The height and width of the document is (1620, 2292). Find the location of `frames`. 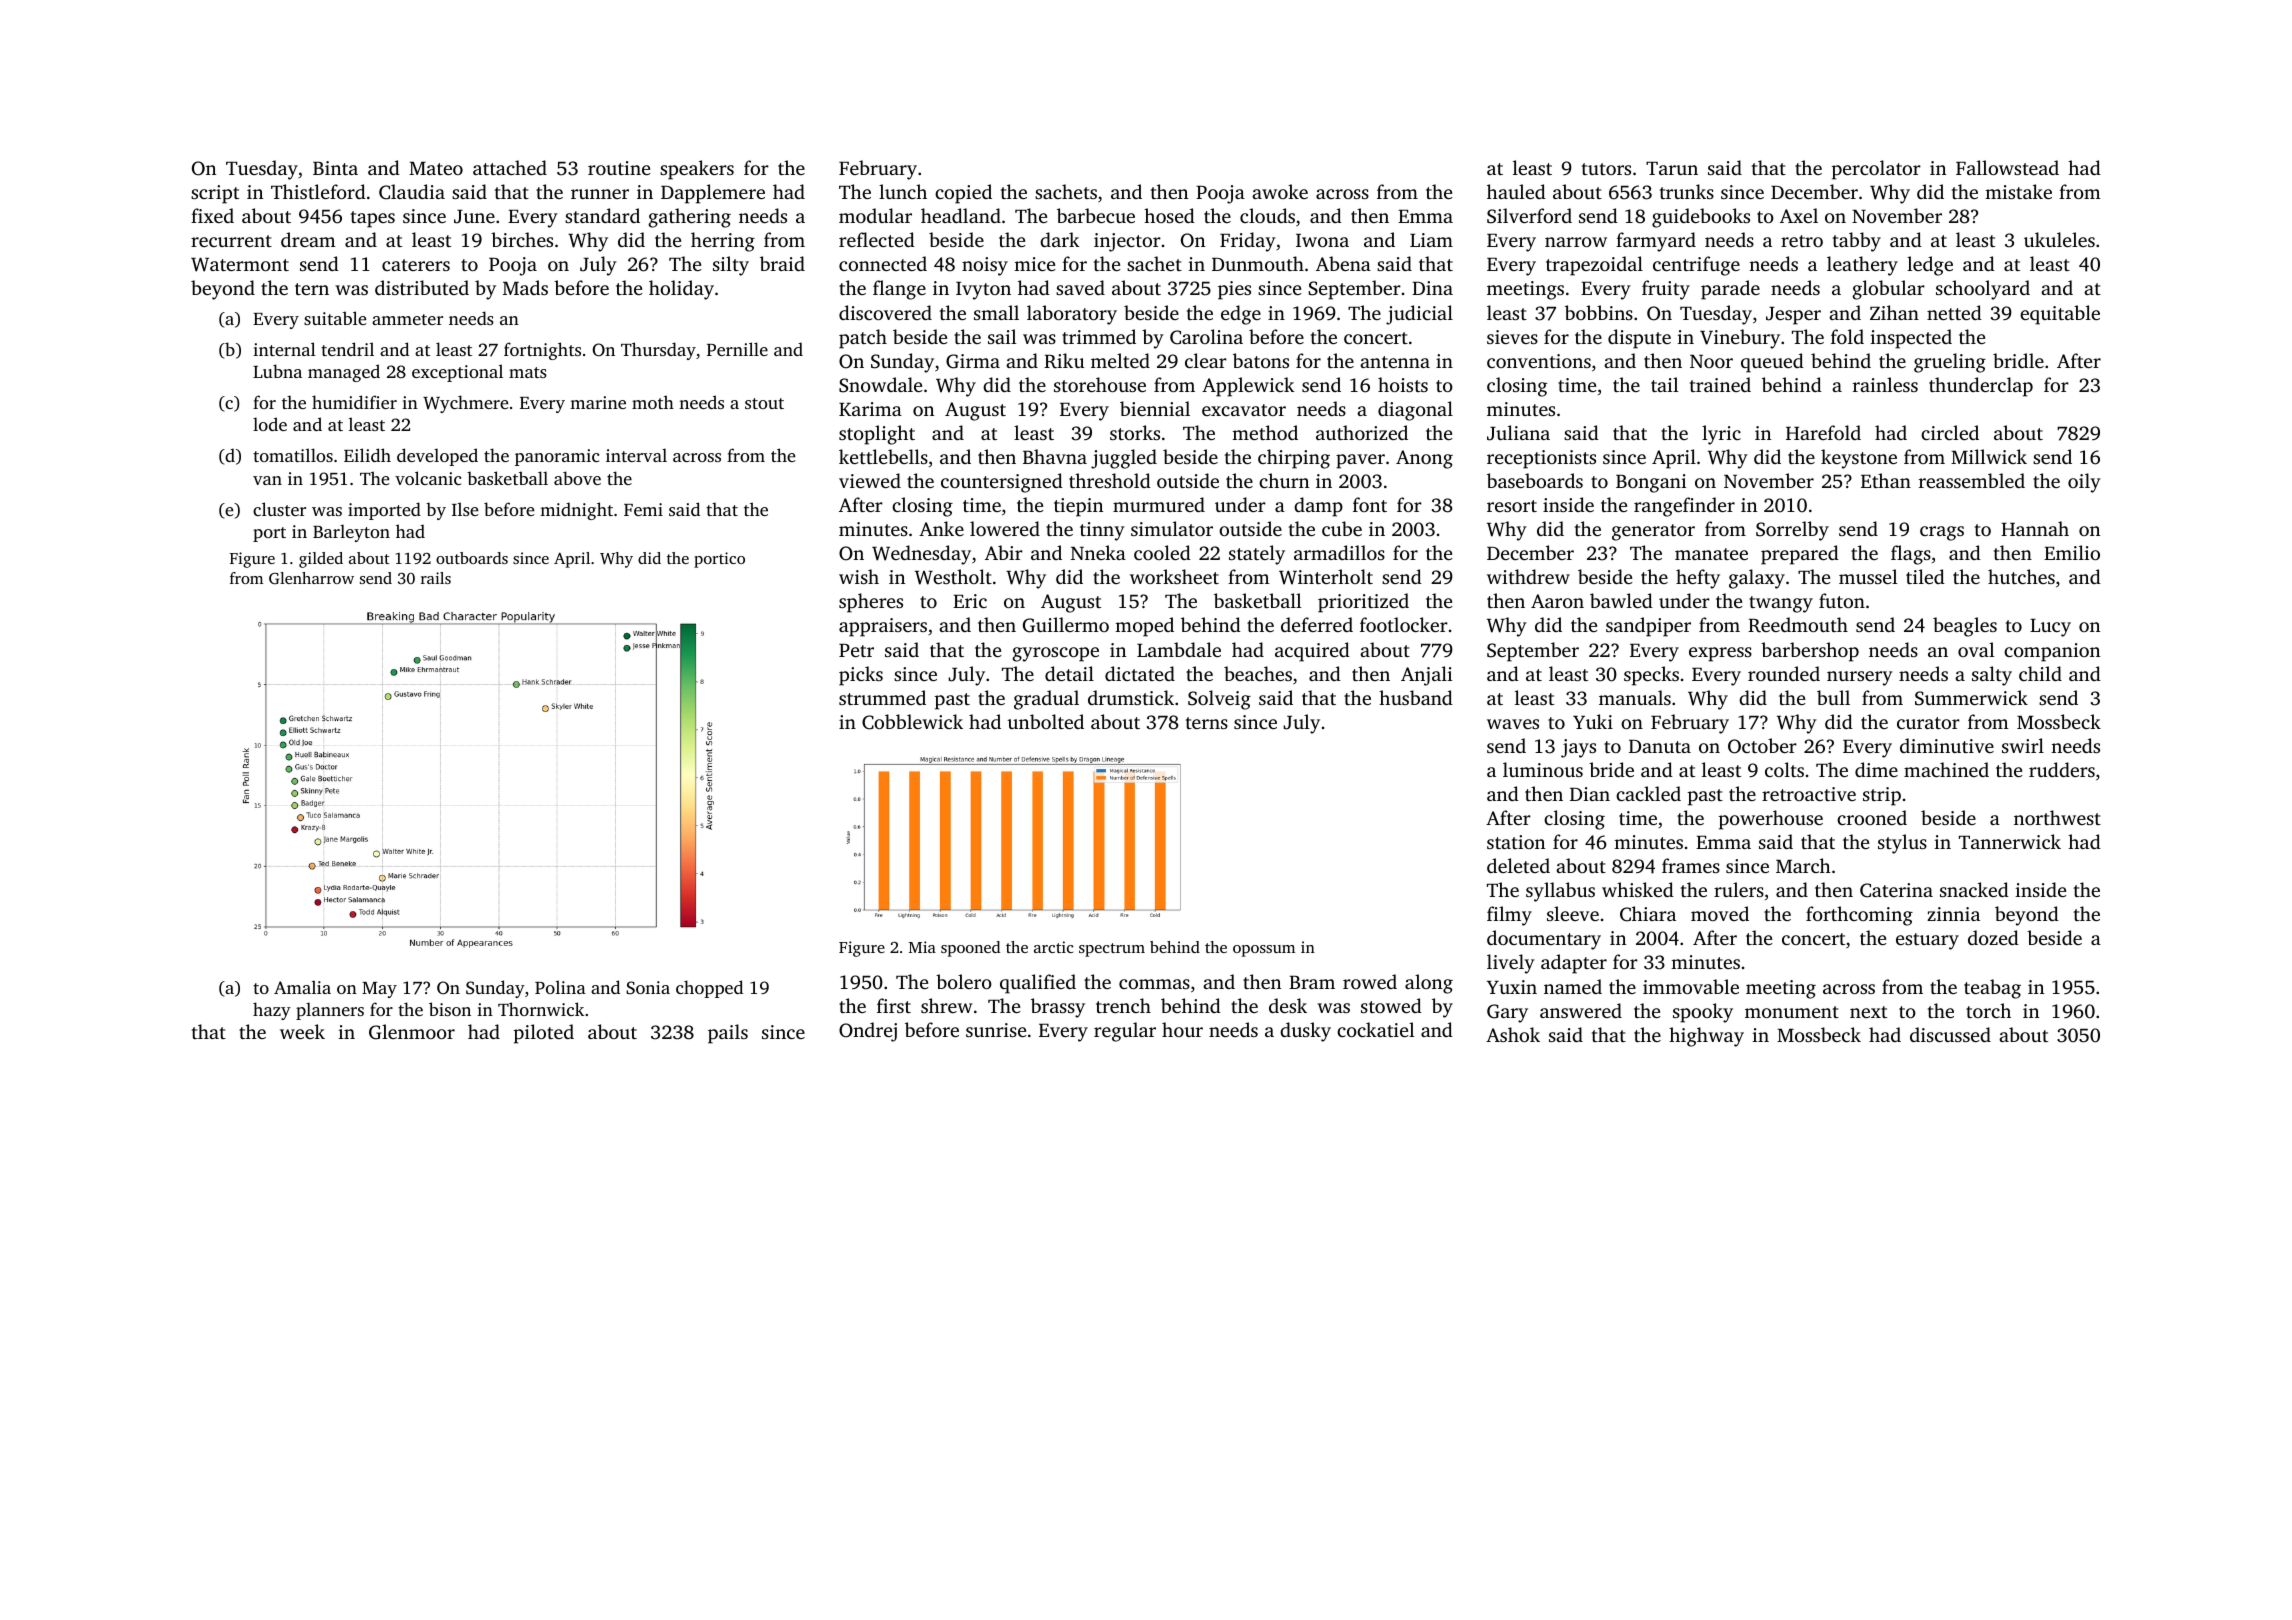

frames is located at coordinates (1691, 865).
